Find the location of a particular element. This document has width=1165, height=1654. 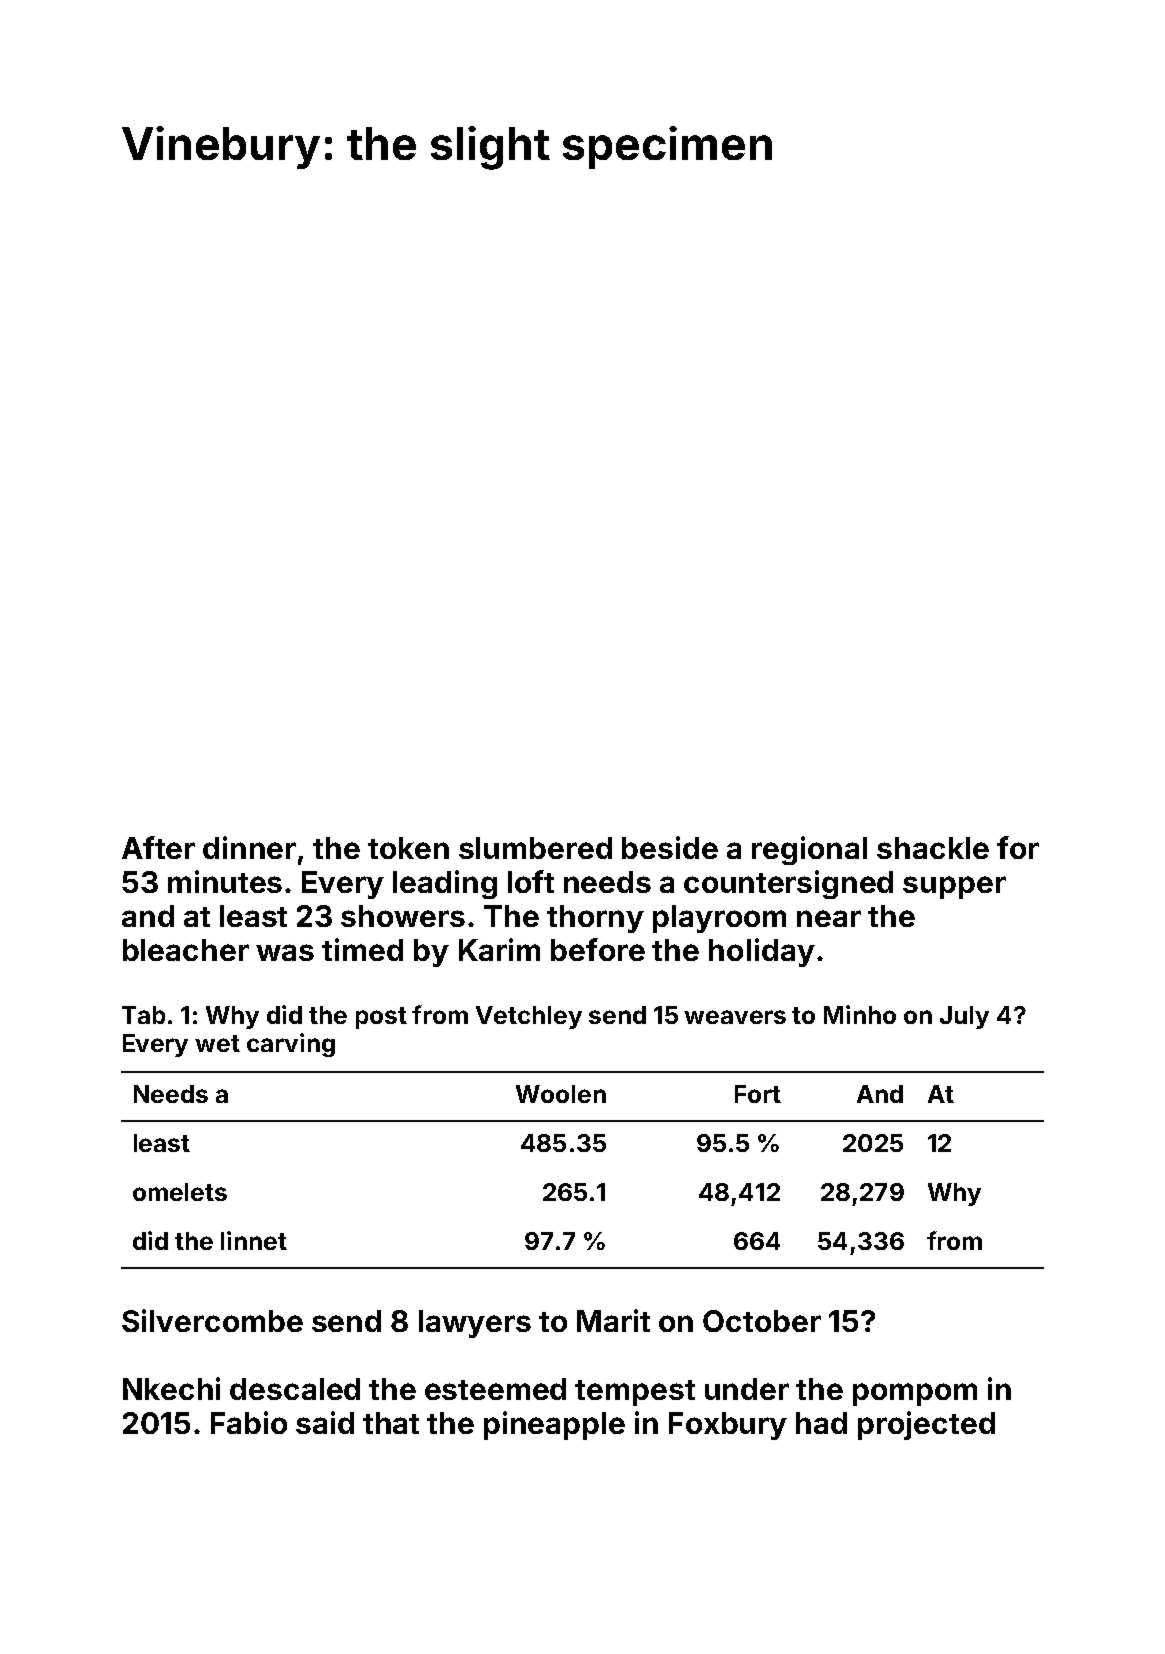

minutes is located at coordinates (225, 881).
